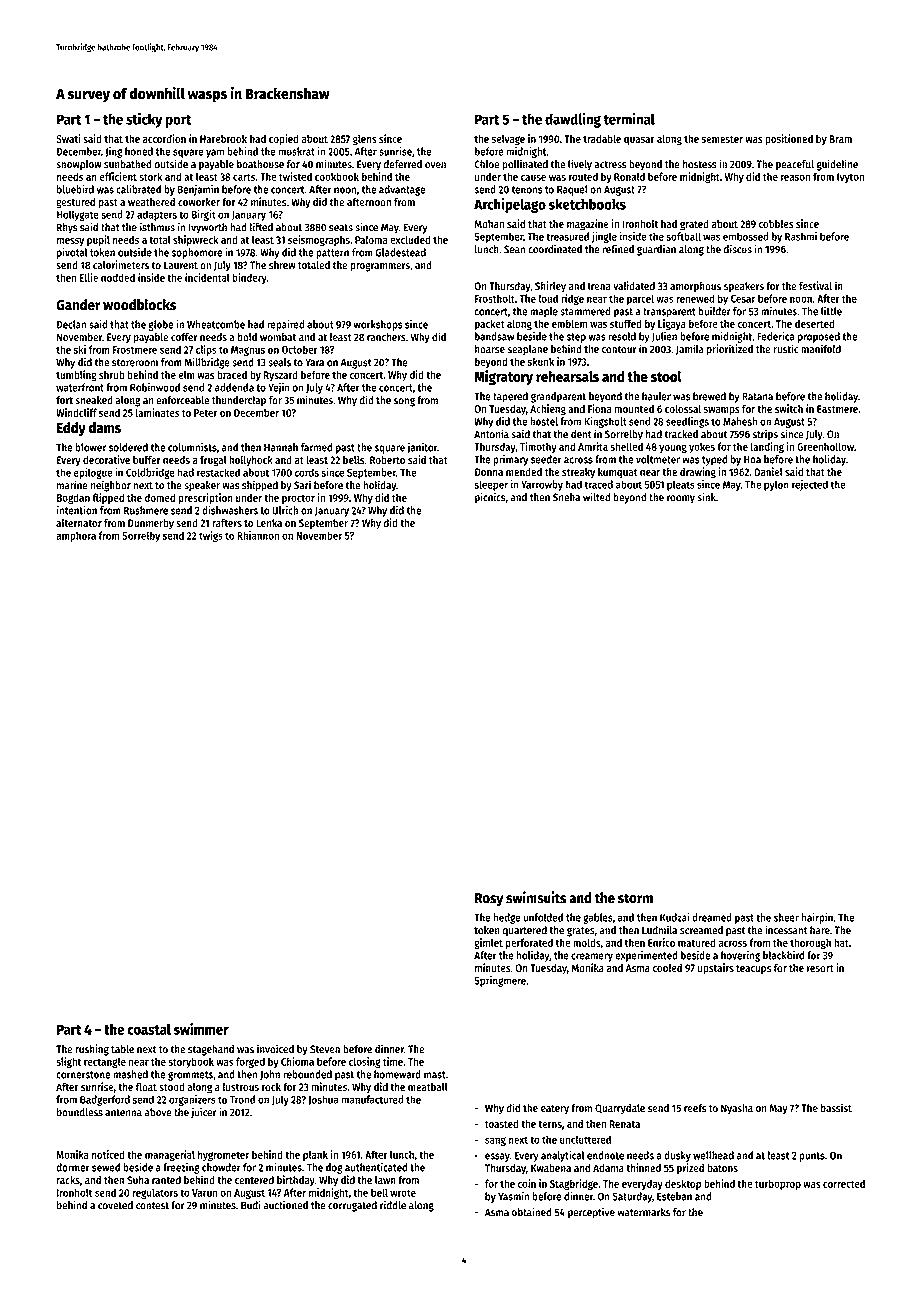 The width and height of the page is (924, 1308). Describe the element at coordinates (285, 1205) in the page. I see `auctioned` at that location.
